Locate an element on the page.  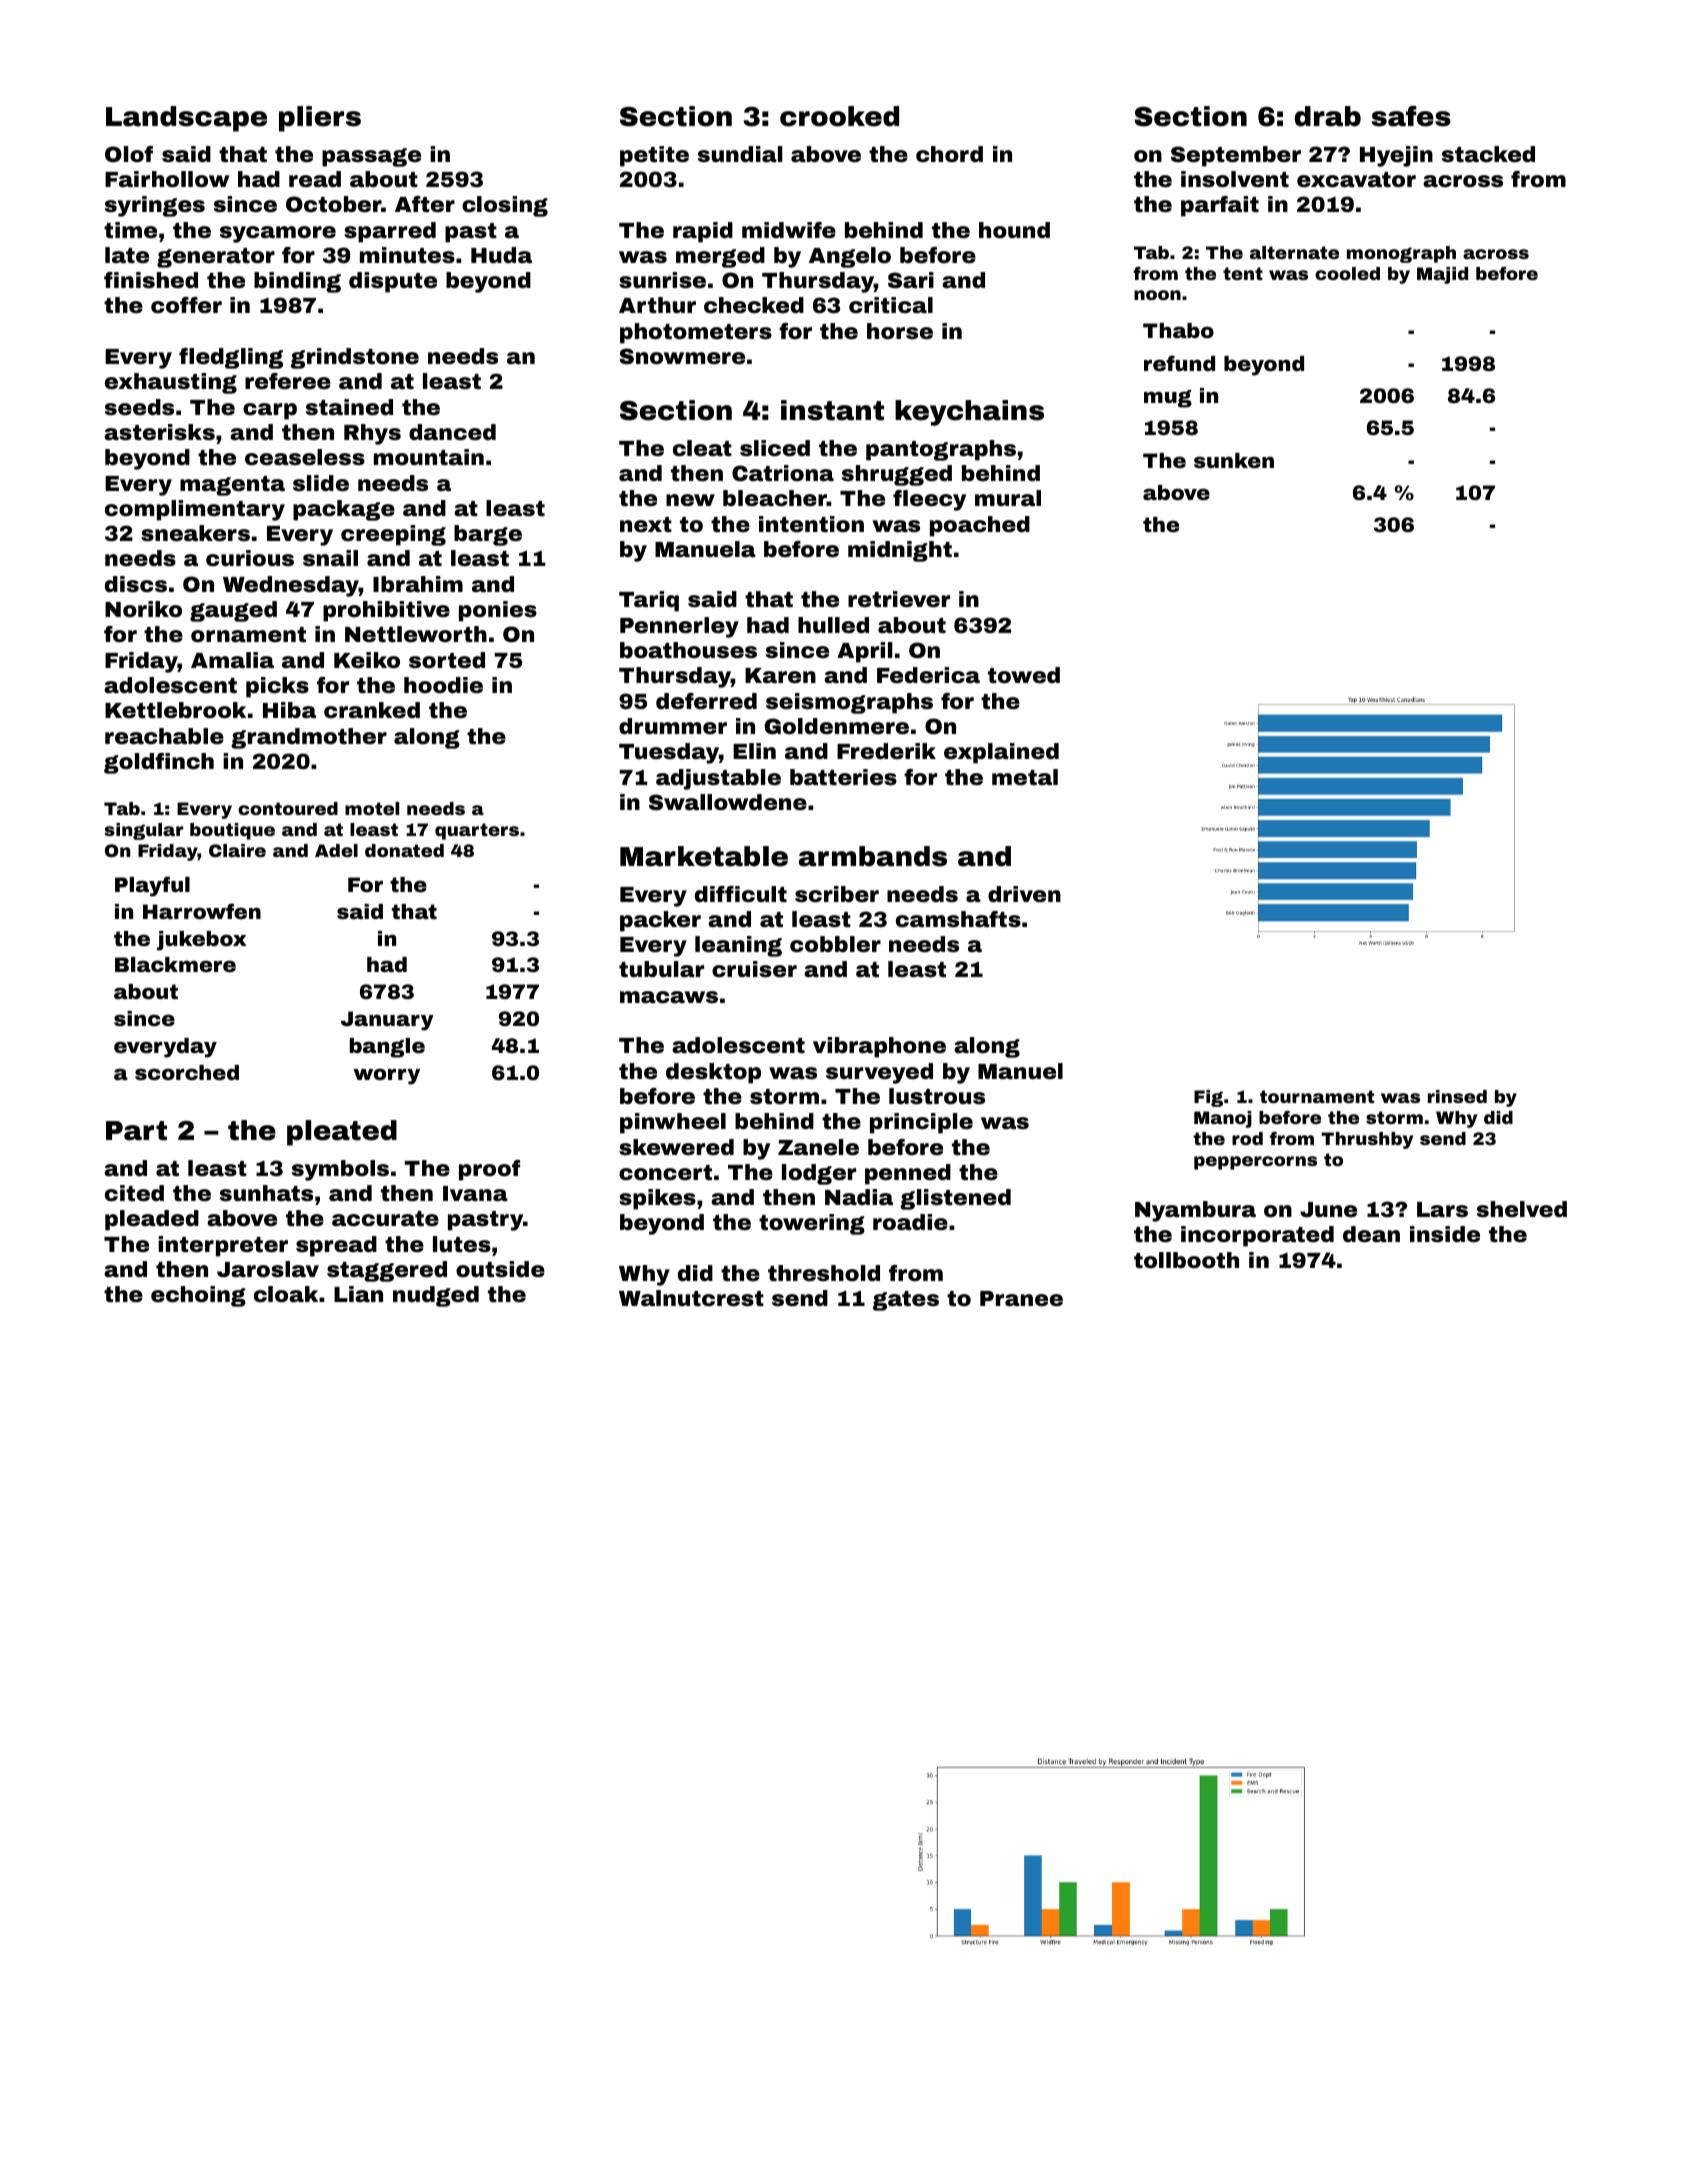
drab is located at coordinates (1328, 116).
